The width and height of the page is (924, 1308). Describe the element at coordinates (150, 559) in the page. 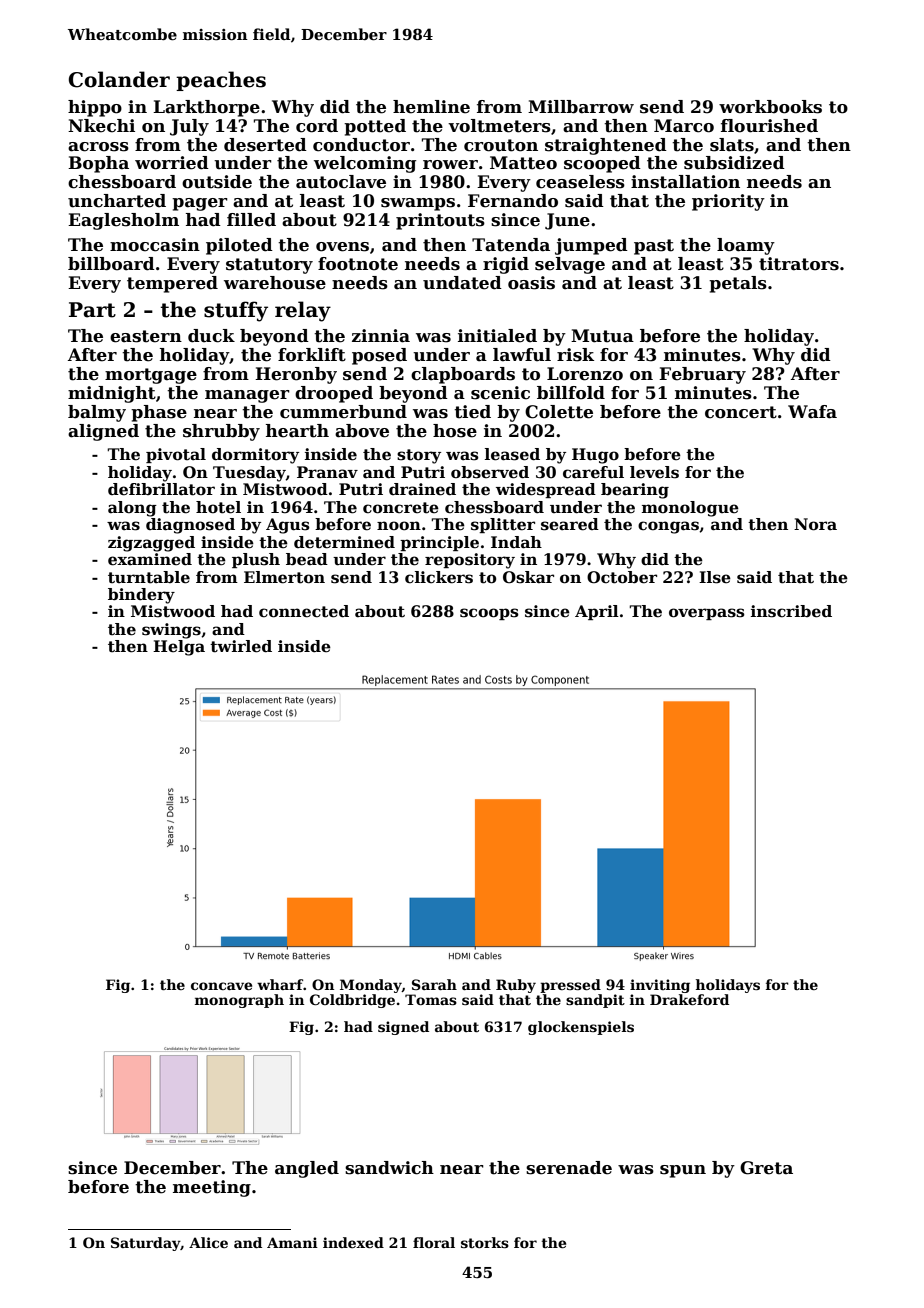

I see `examined` at that location.
